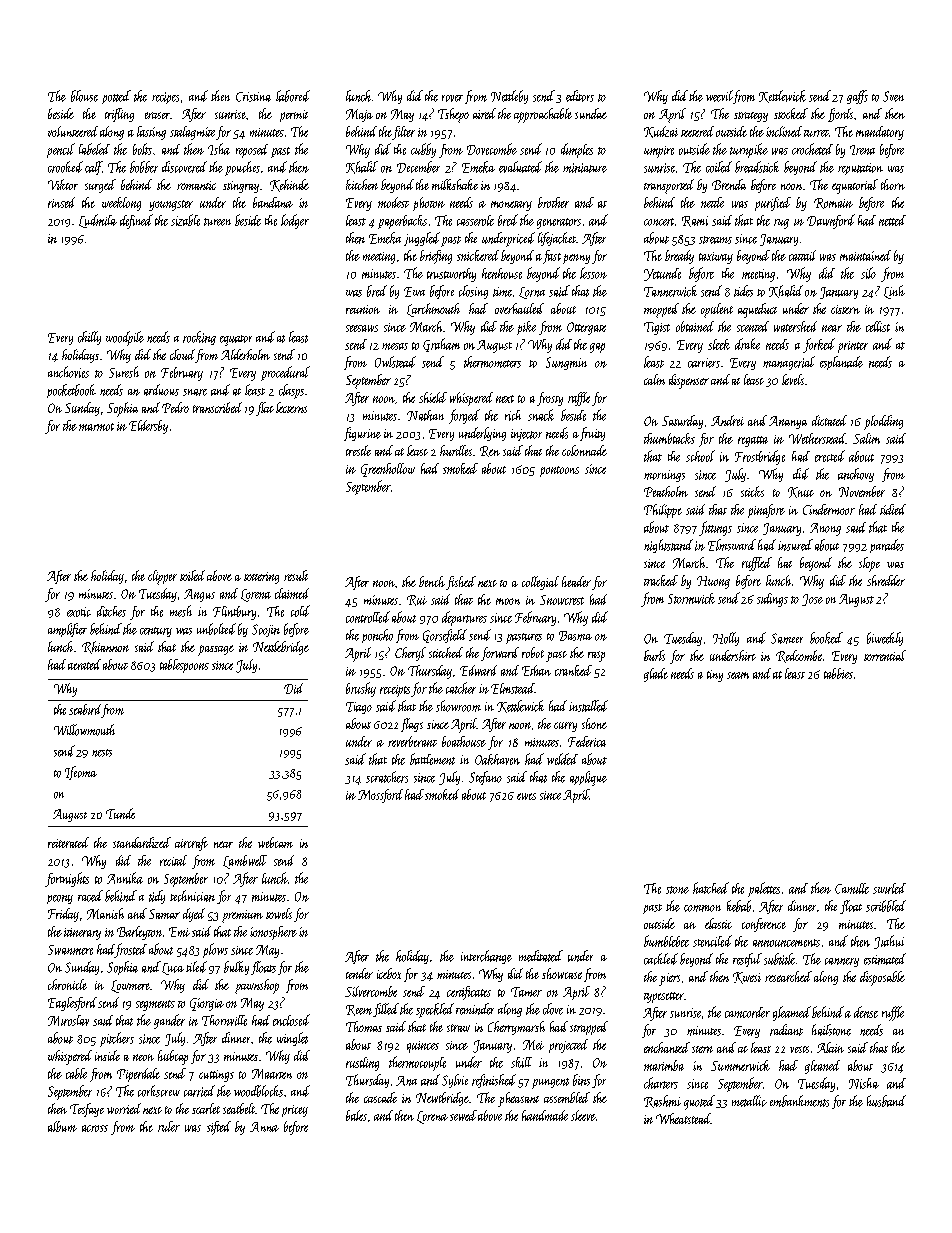 Image resolution: width=952 pixels, height=1233 pixels. I want to click on hurdles, so click(456, 450).
